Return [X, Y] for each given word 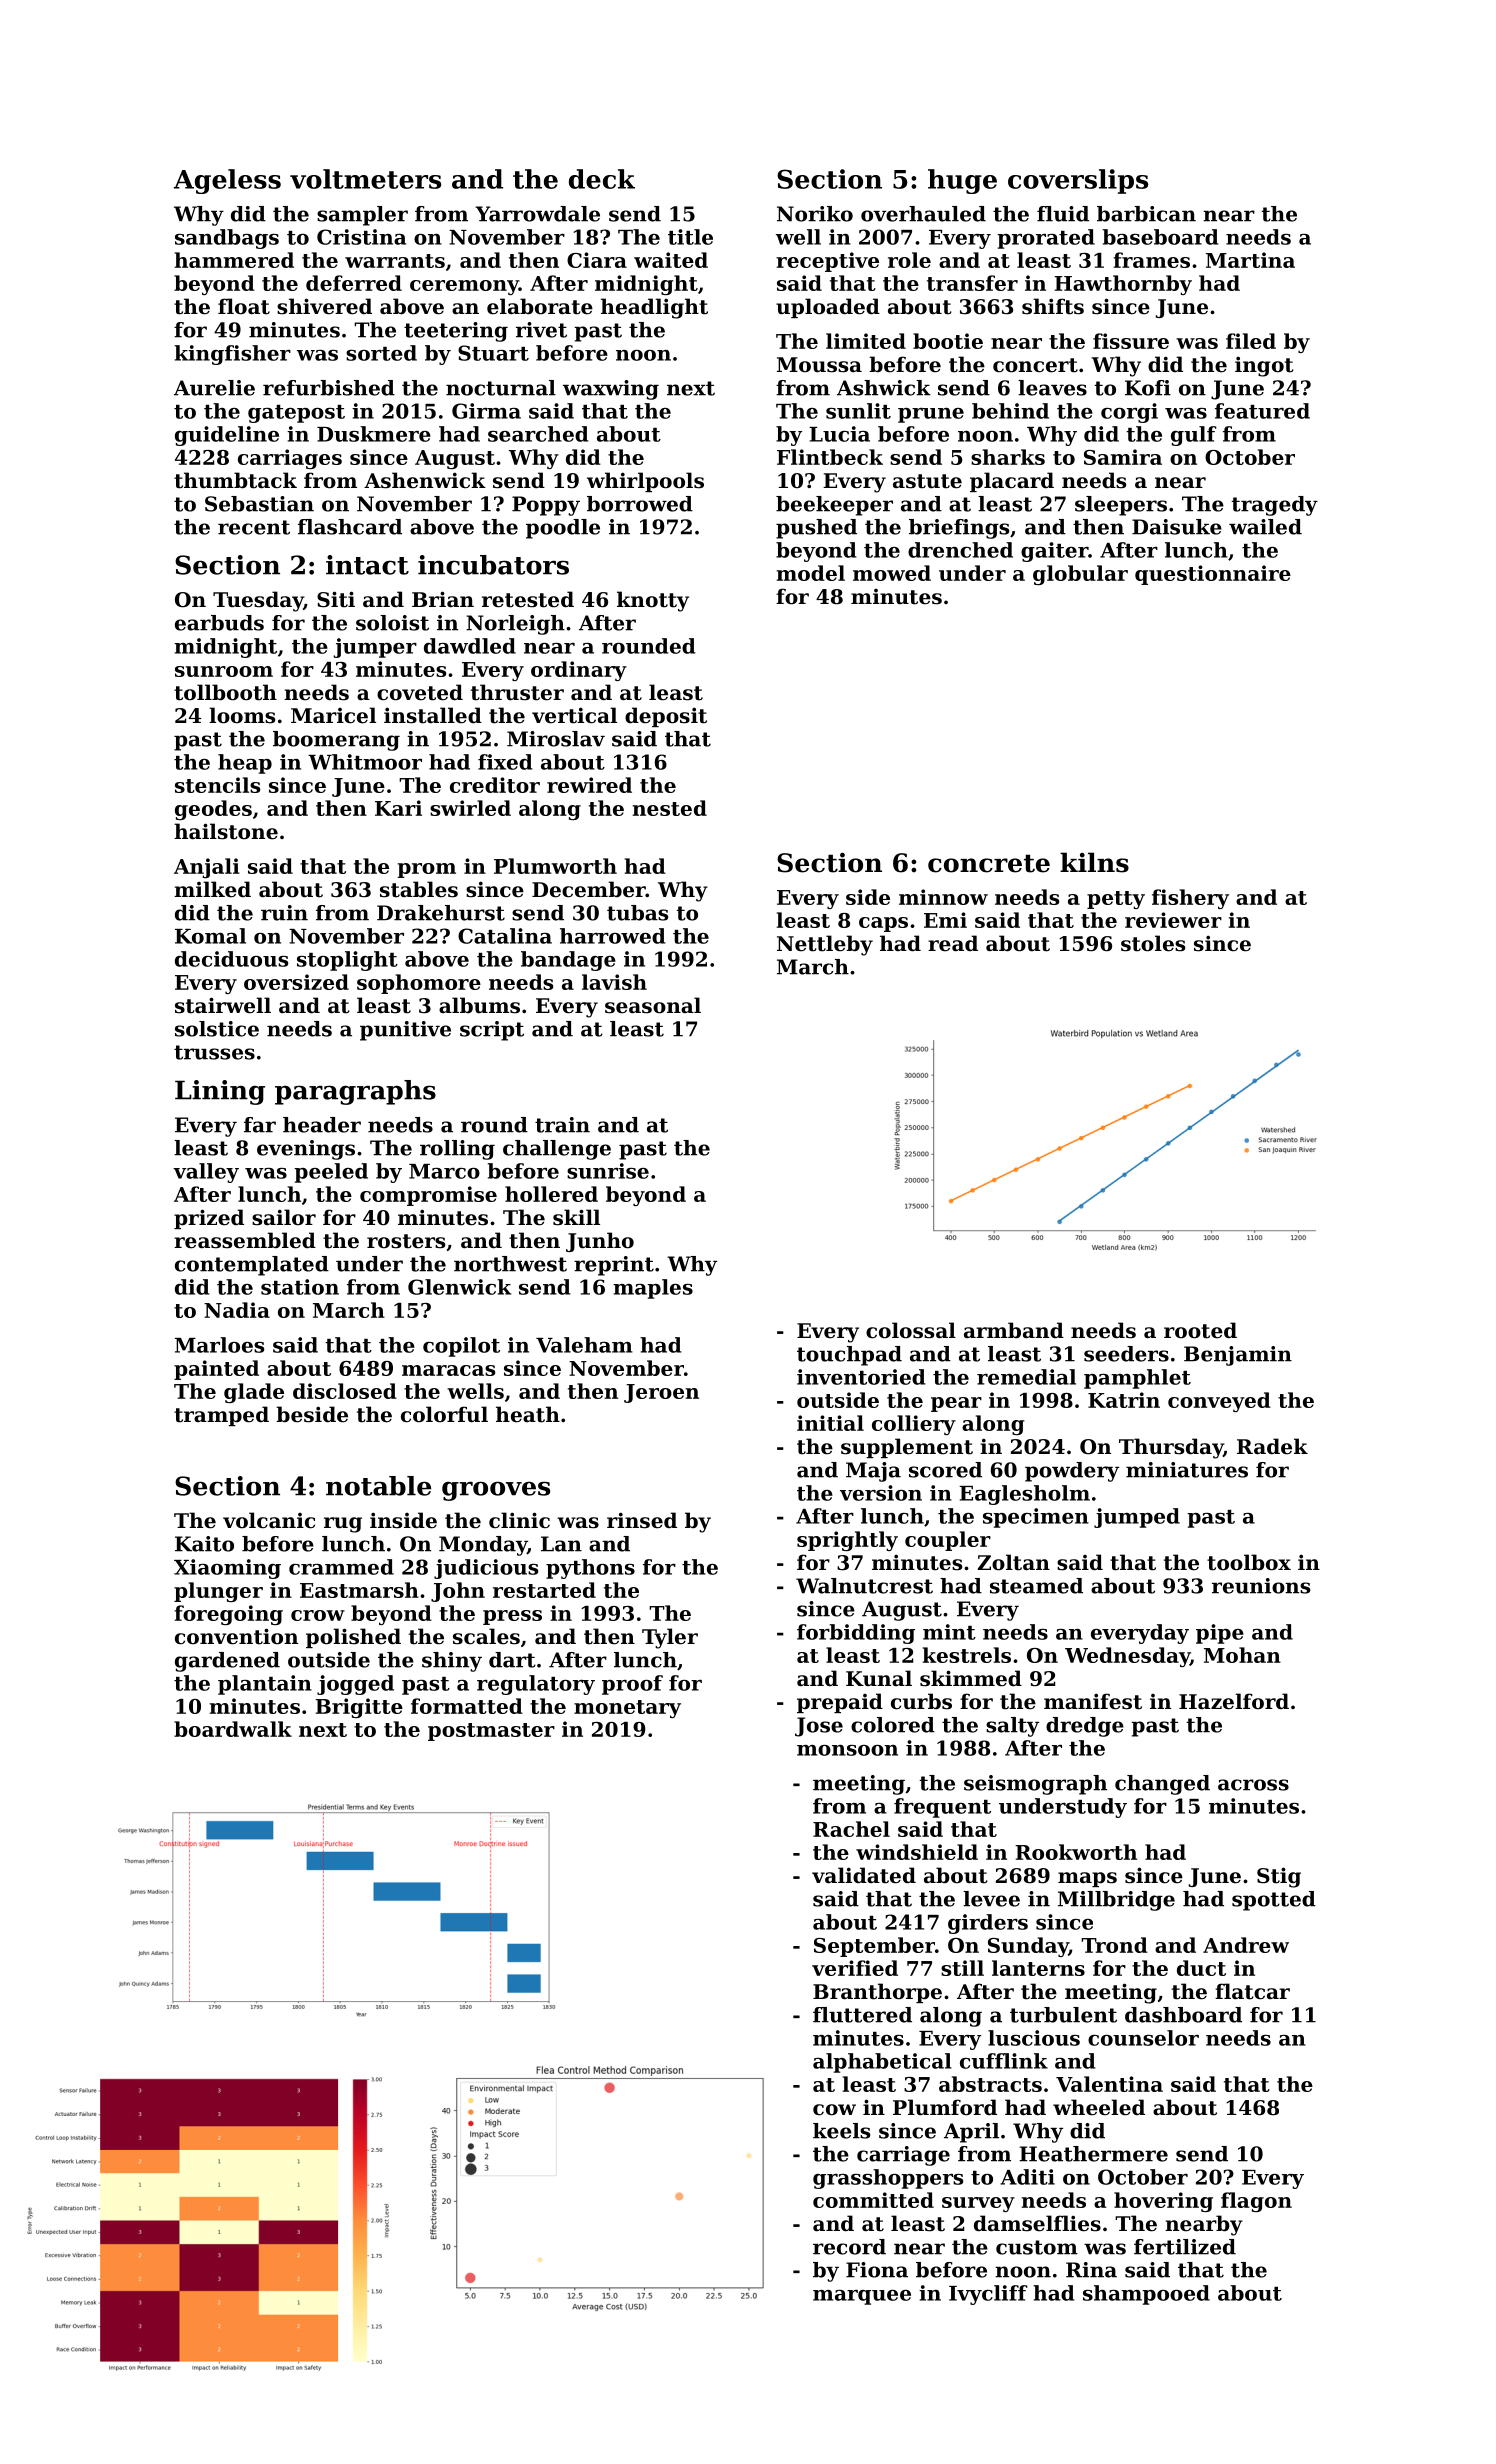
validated [864, 1875]
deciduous [231, 959]
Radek [1272, 1446]
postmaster [491, 1732]
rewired [589, 785]
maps [1087, 1879]
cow [834, 2110]
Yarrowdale [537, 214]
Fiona [877, 2270]
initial [830, 1423]
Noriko [815, 214]
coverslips [1078, 181]
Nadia [237, 1310]
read [953, 943]
